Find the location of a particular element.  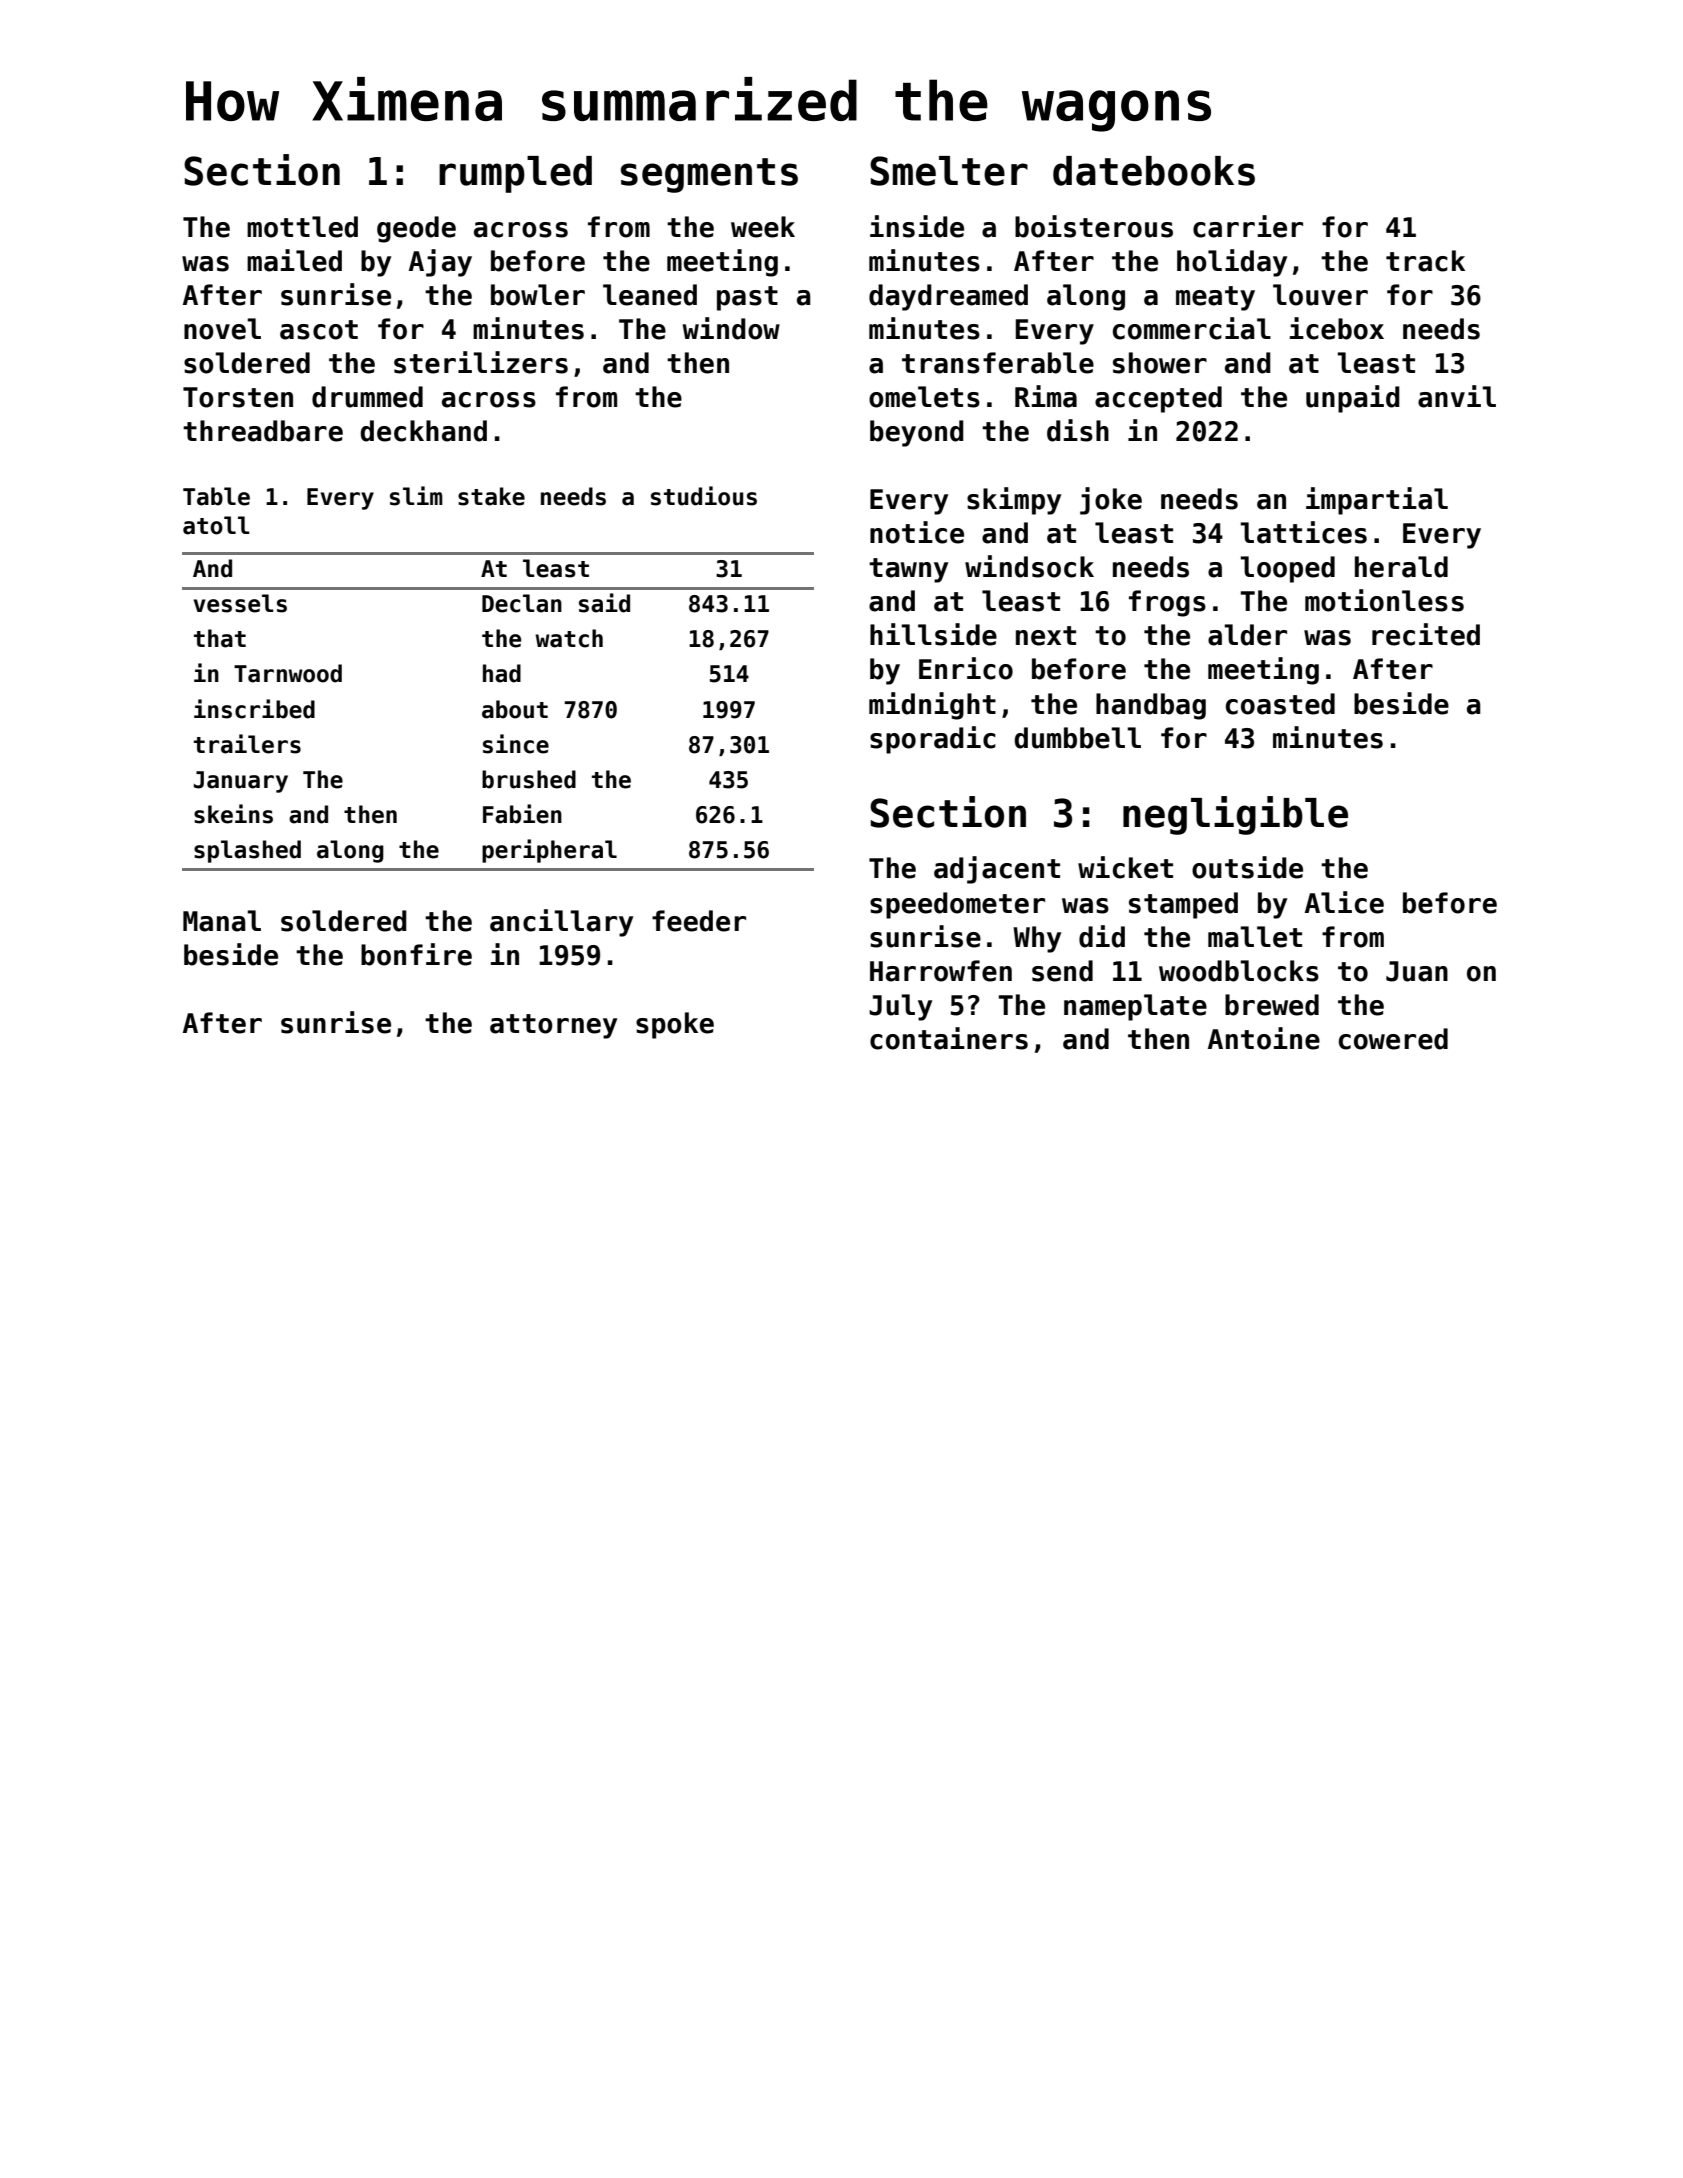

sporadic is located at coordinates (933, 740).
